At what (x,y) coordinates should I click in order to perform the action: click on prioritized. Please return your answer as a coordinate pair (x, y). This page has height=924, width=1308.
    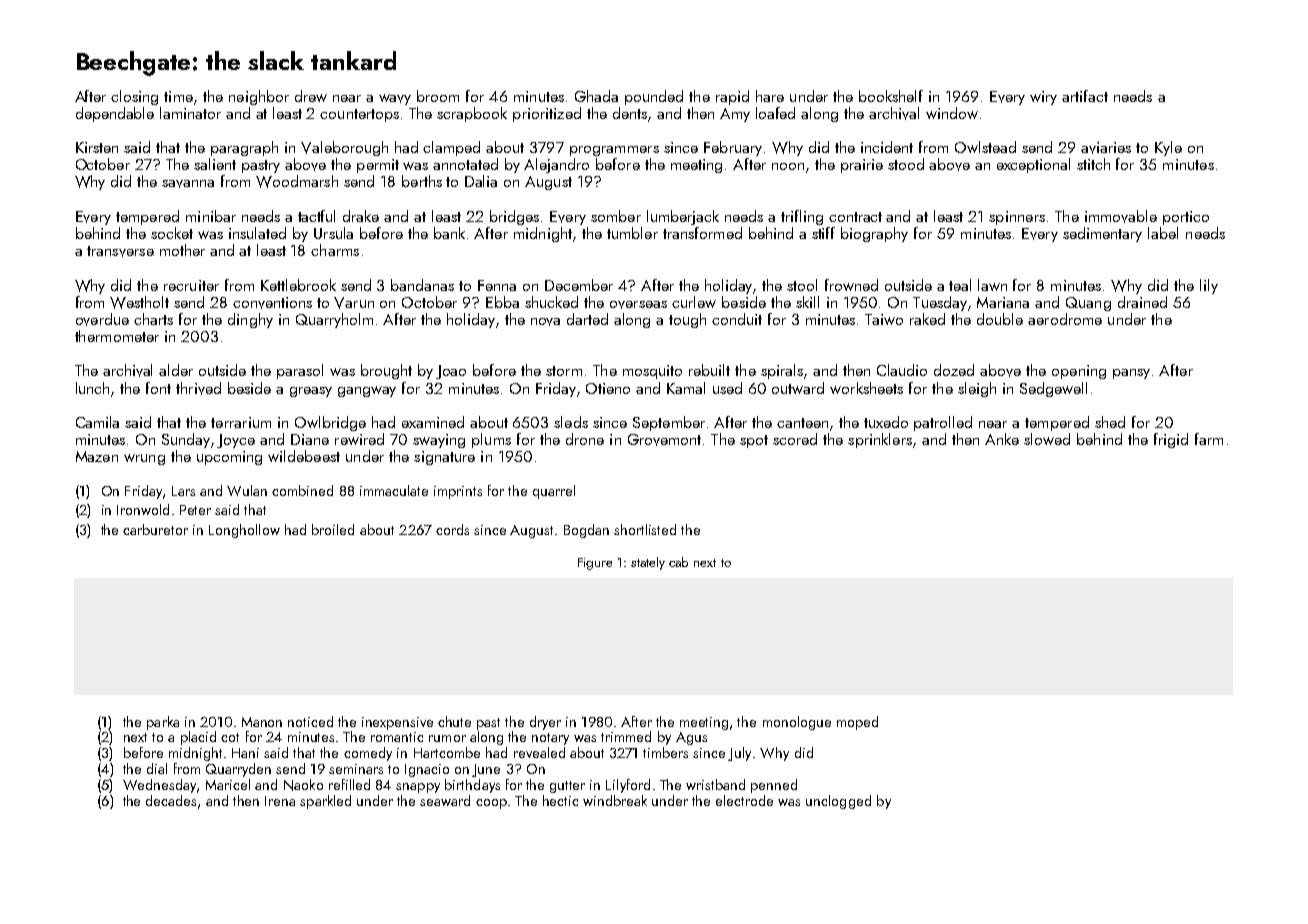
    Looking at the image, I should click on (547, 114).
